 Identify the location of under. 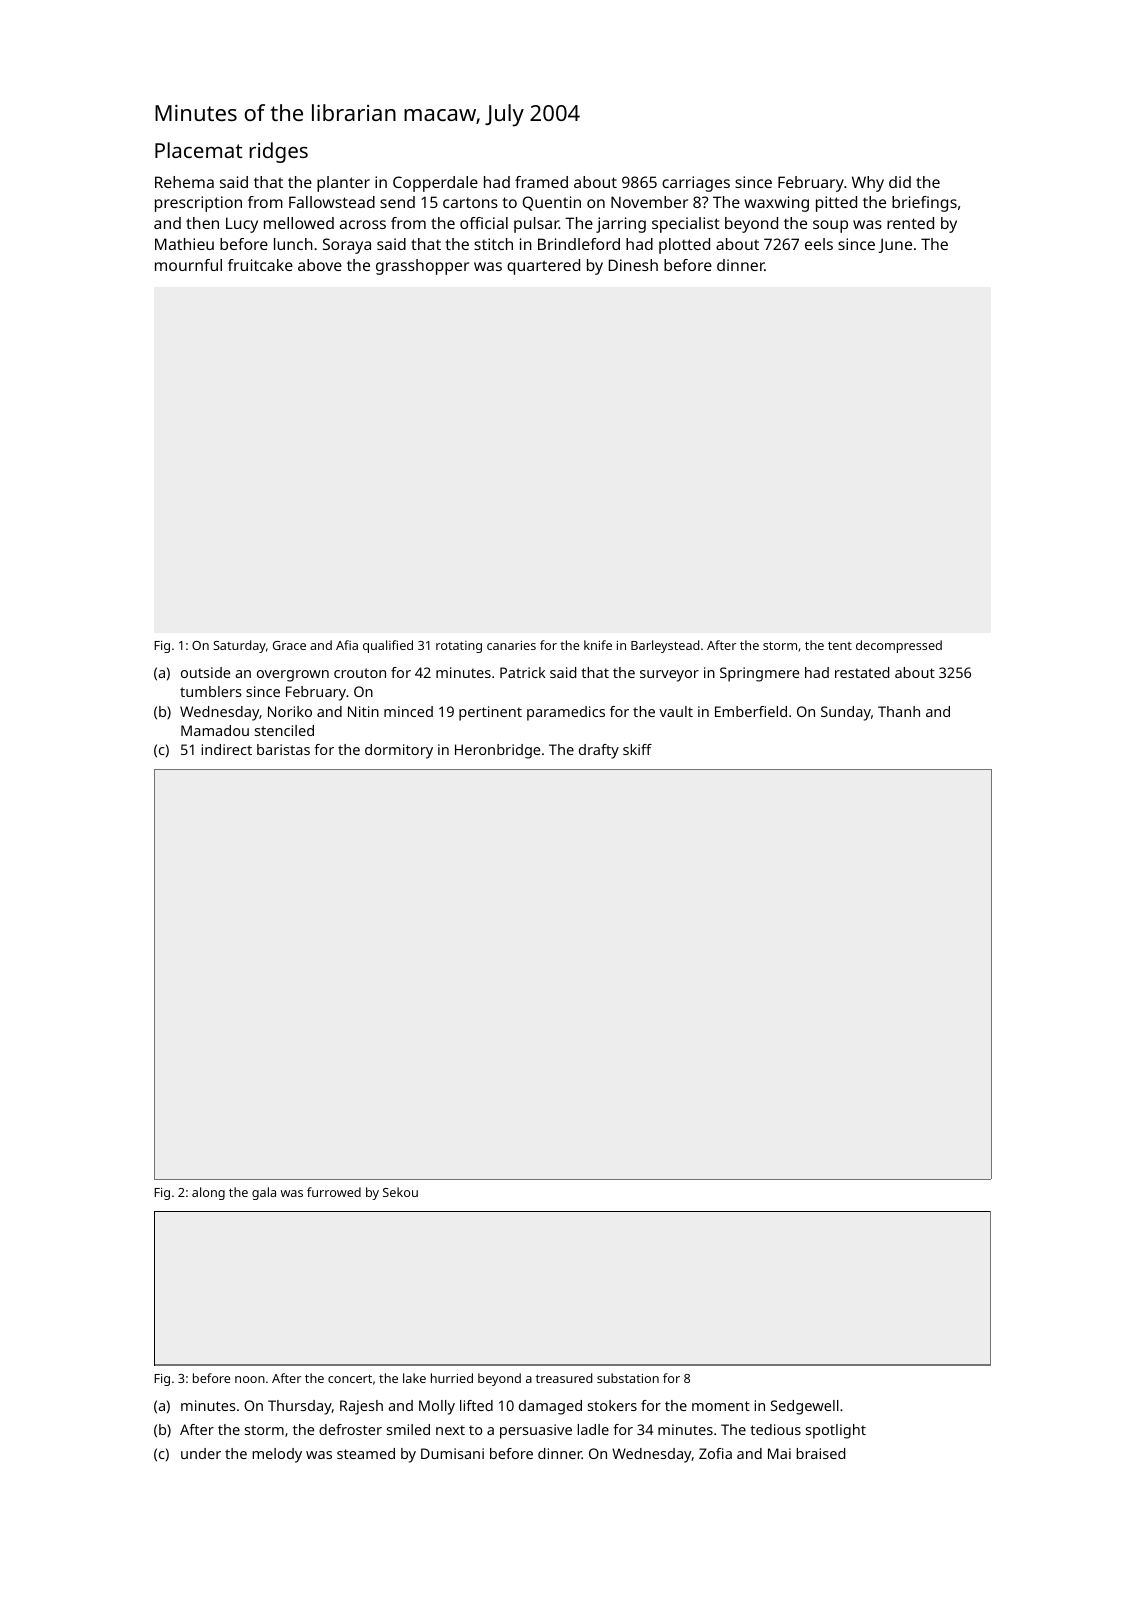
(201, 1453).
